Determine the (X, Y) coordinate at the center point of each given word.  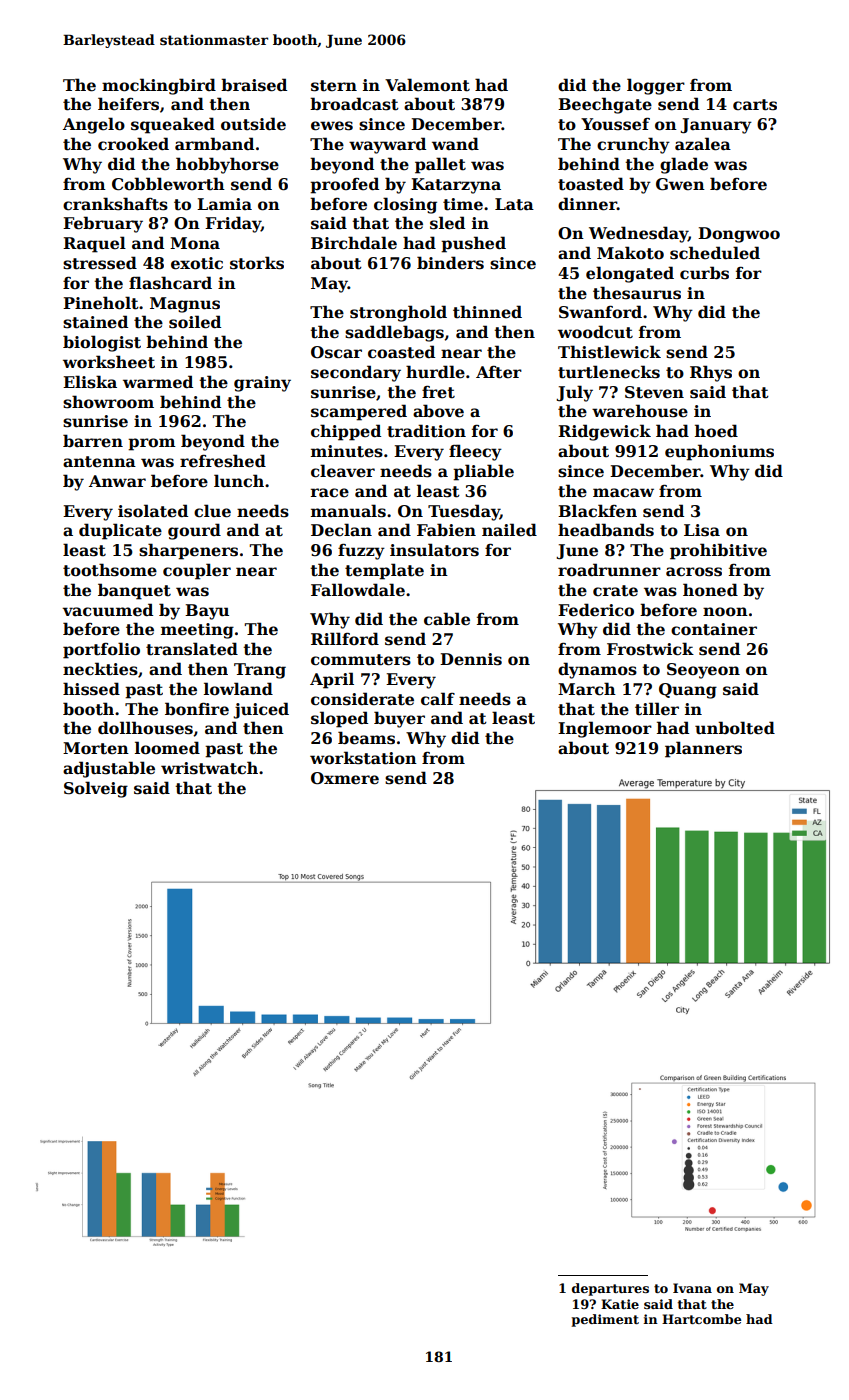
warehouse (640, 411)
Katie (620, 1304)
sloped (339, 719)
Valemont (427, 85)
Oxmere (345, 778)
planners (703, 749)
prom (152, 444)
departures (610, 1289)
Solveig (96, 789)
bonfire (197, 709)
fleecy (475, 452)
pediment (605, 1320)
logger (656, 86)
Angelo (94, 125)
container (714, 629)
